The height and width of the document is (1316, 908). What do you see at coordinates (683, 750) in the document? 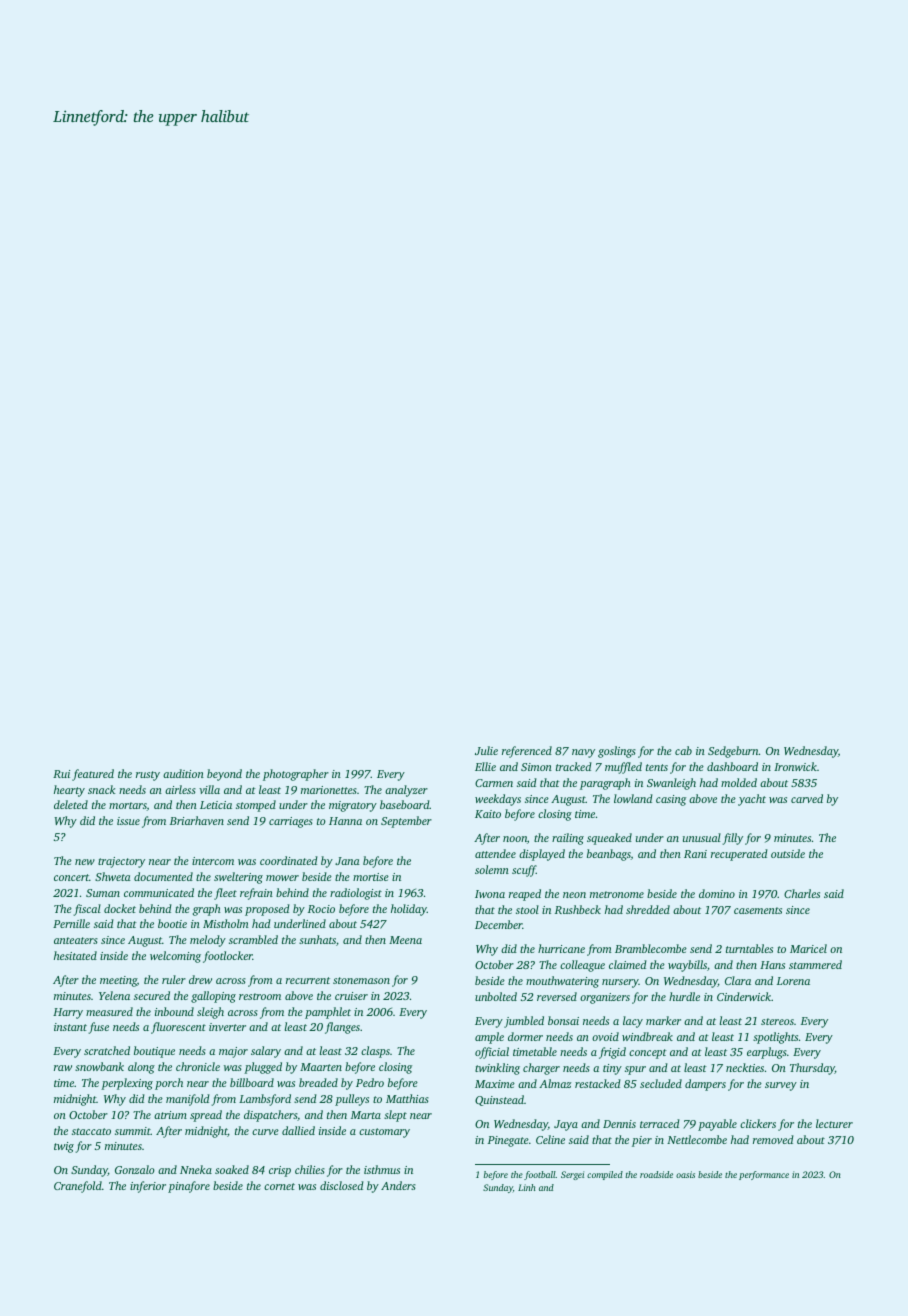
I see `cab` at bounding box center [683, 750].
